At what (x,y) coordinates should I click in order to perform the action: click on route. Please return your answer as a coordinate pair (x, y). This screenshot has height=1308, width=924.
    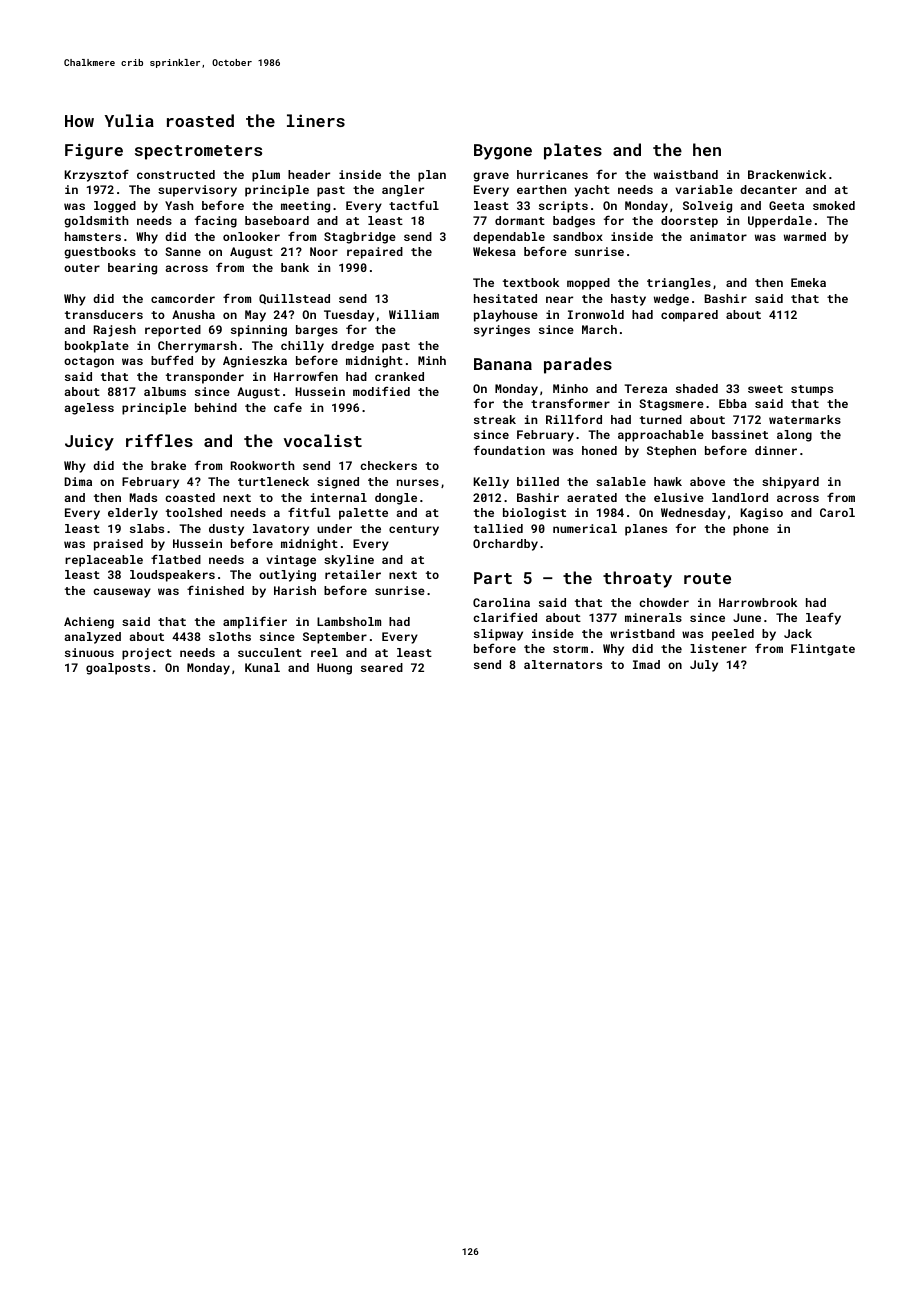
    Looking at the image, I should click on (707, 578).
